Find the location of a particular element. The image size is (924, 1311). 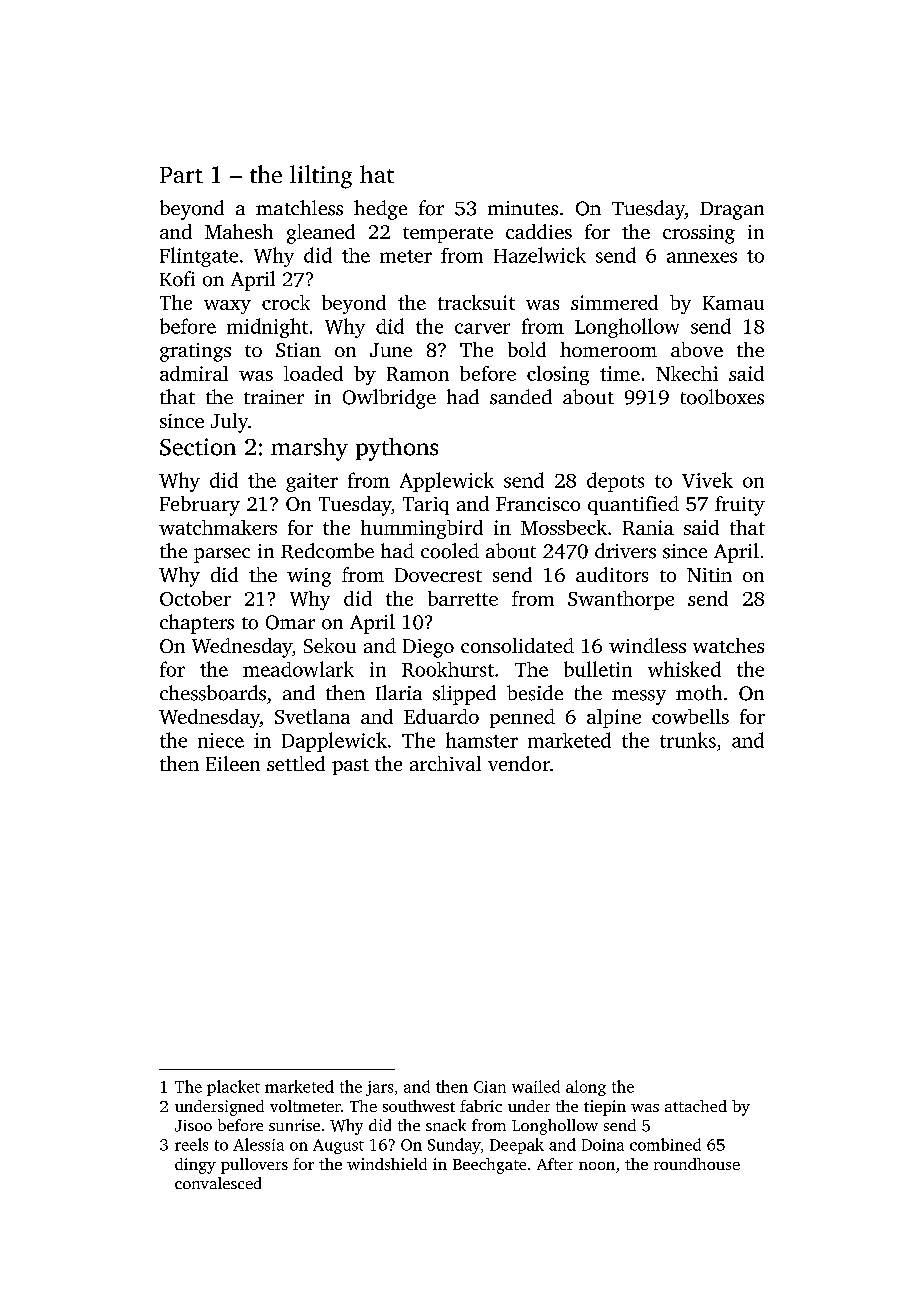

Dragan is located at coordinates (732, 211).
